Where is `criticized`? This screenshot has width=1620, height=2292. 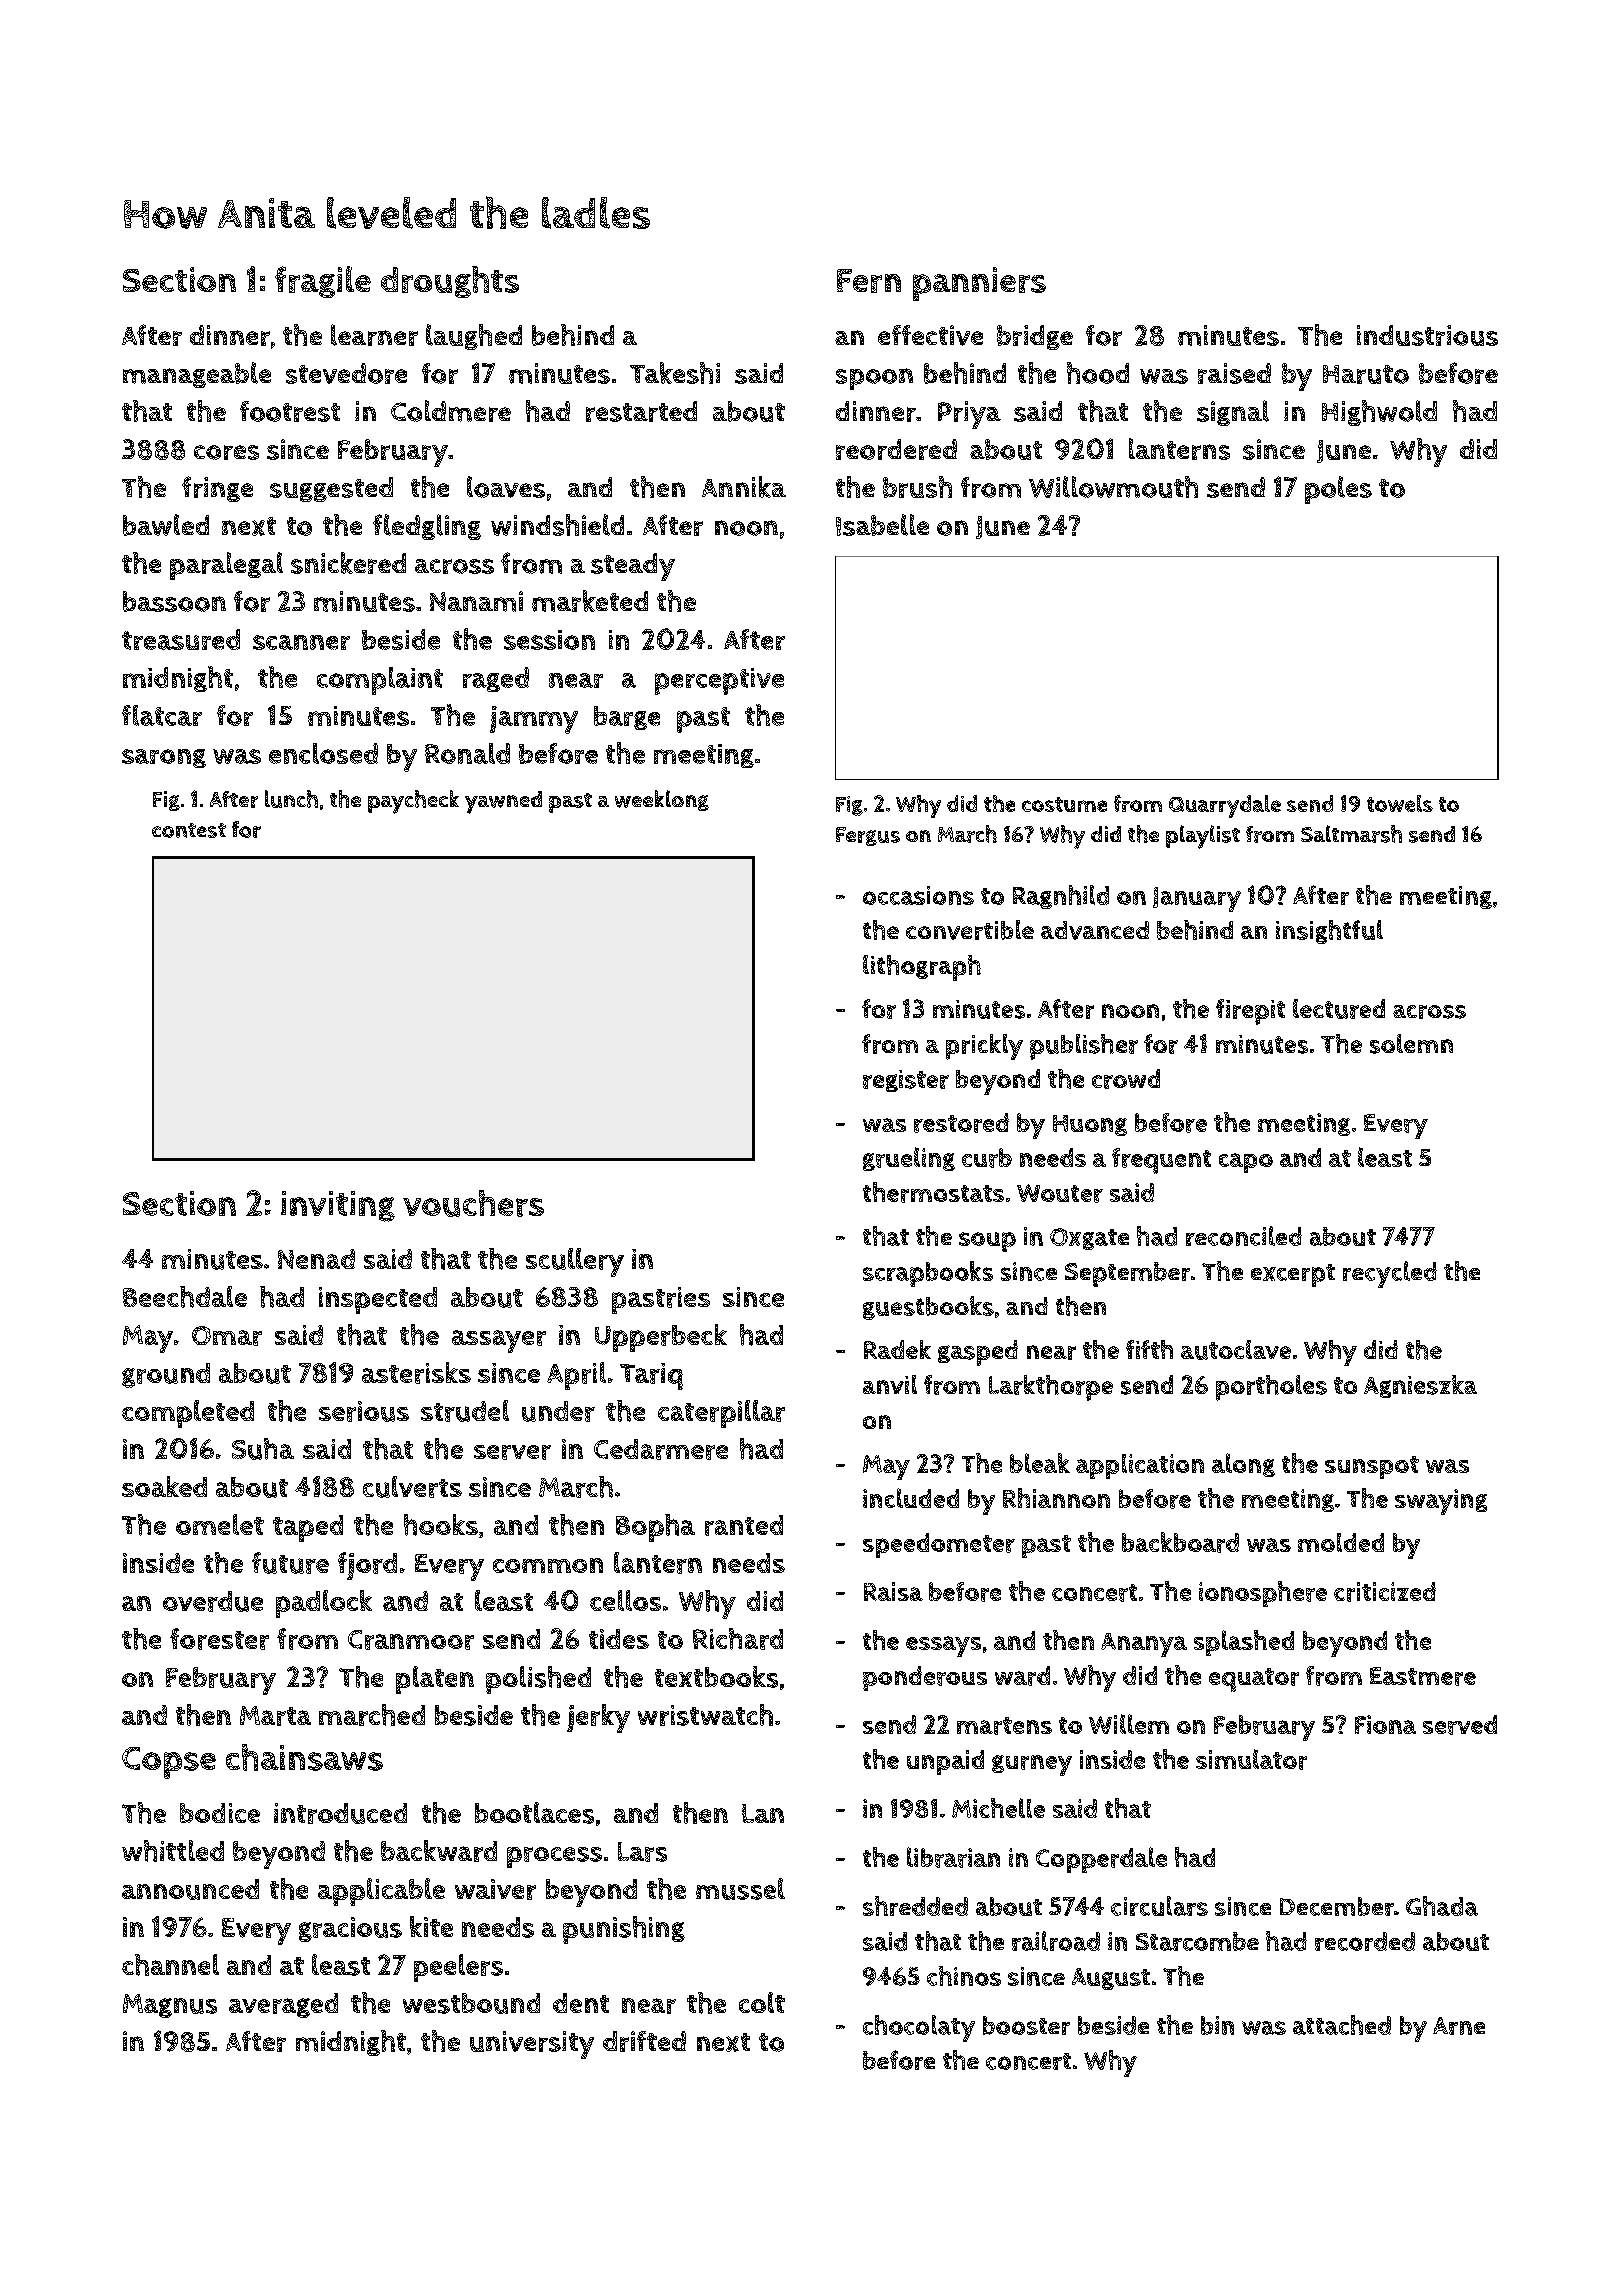
criticized is located at coordinates (1385, 1592).
